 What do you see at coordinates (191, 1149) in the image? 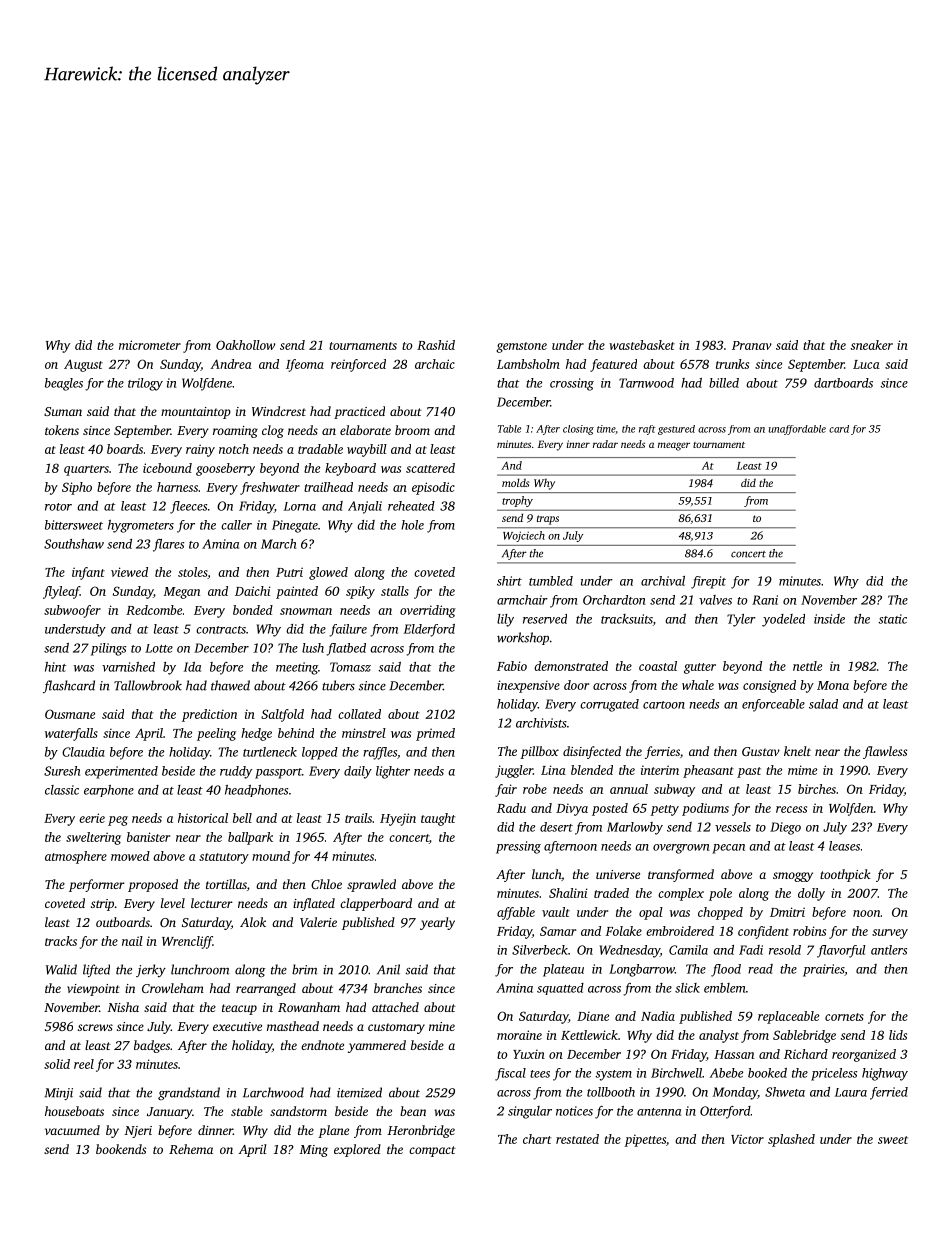
I see `Rehema` at bounding box center [191, 1149].
